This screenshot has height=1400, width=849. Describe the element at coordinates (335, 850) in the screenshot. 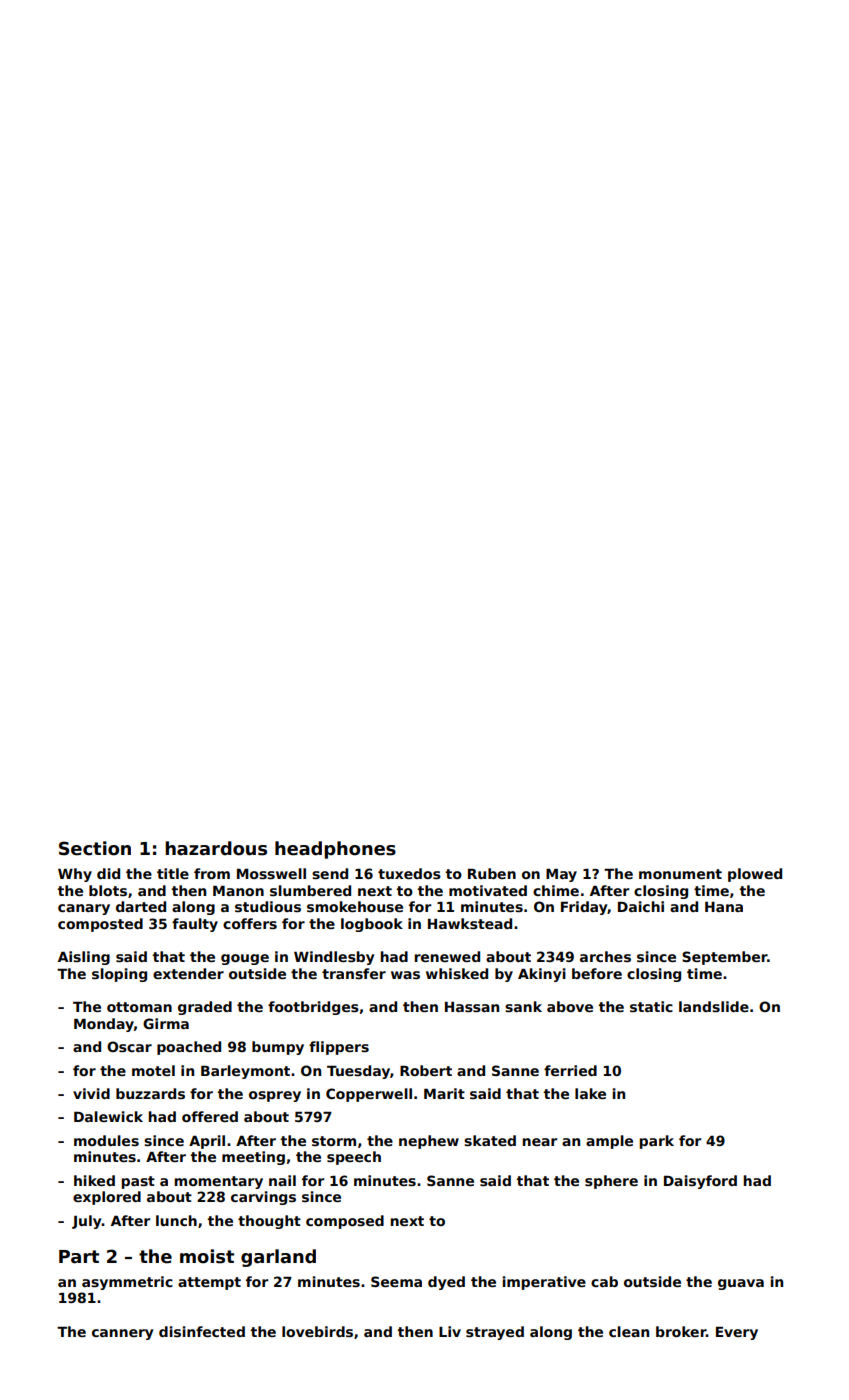

I see `headphones` at that location.
